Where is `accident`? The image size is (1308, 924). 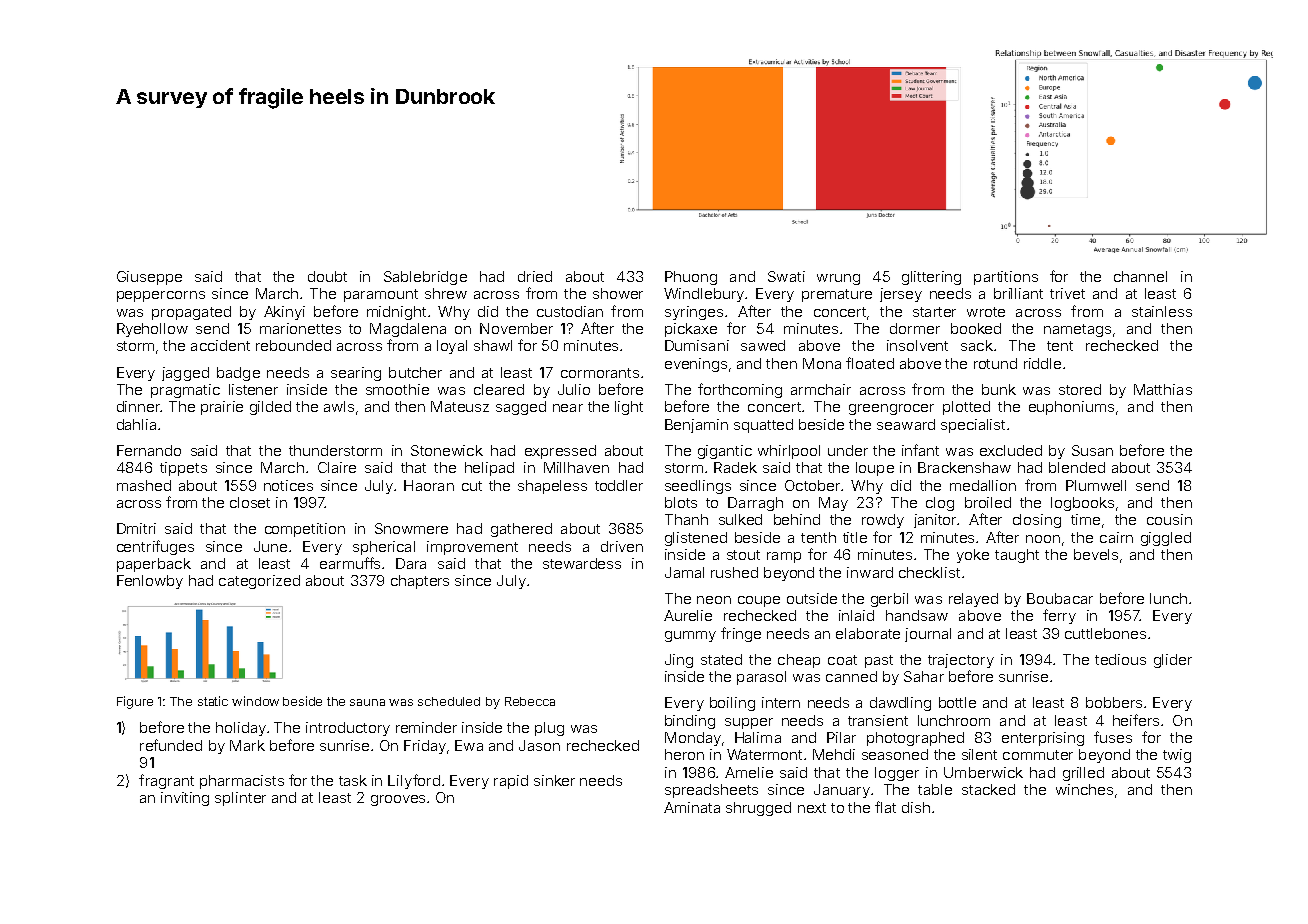 accident is located at coordinates (220, 345).
